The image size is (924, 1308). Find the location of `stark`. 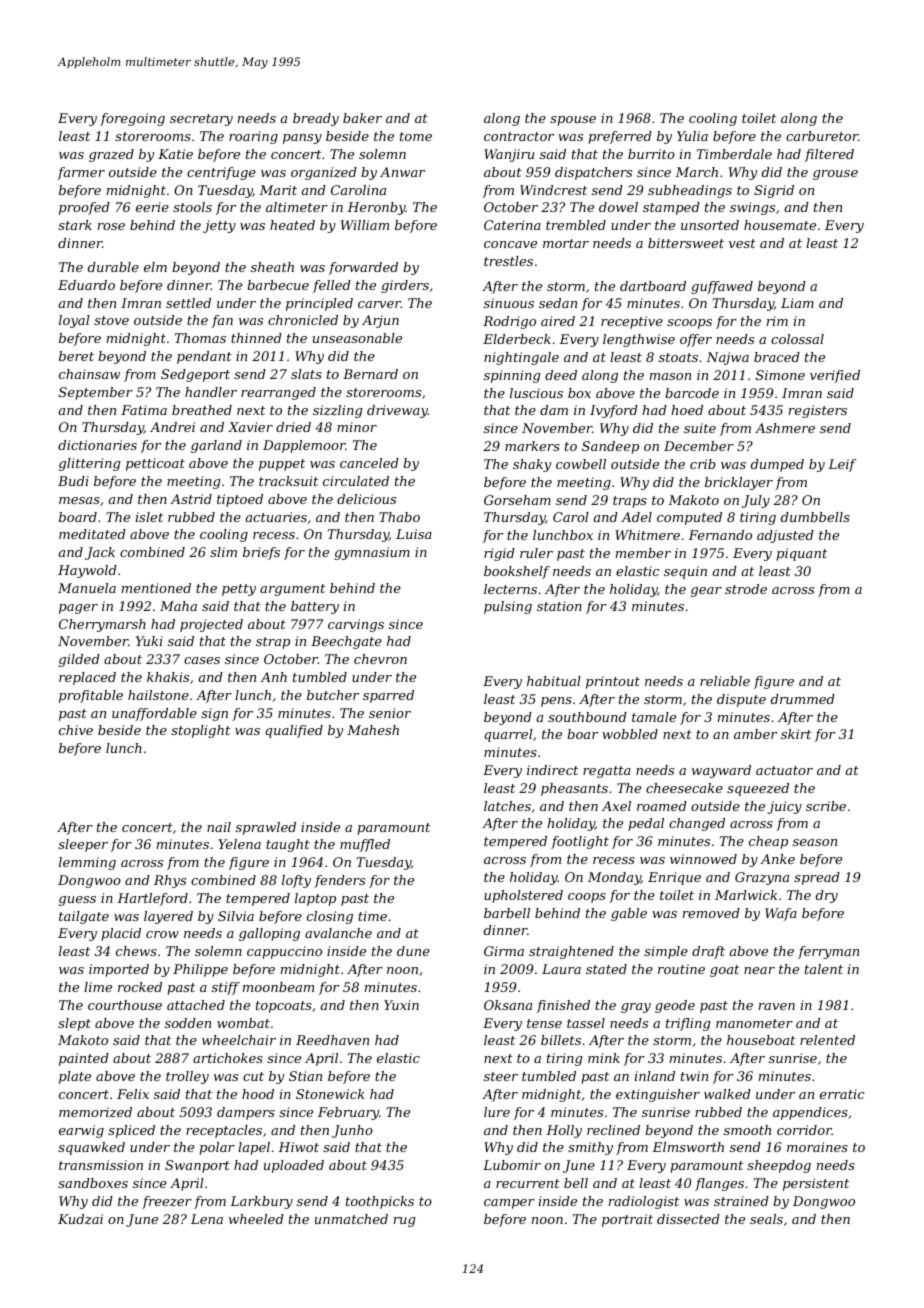

stark is located at coordinates (75, 225).
